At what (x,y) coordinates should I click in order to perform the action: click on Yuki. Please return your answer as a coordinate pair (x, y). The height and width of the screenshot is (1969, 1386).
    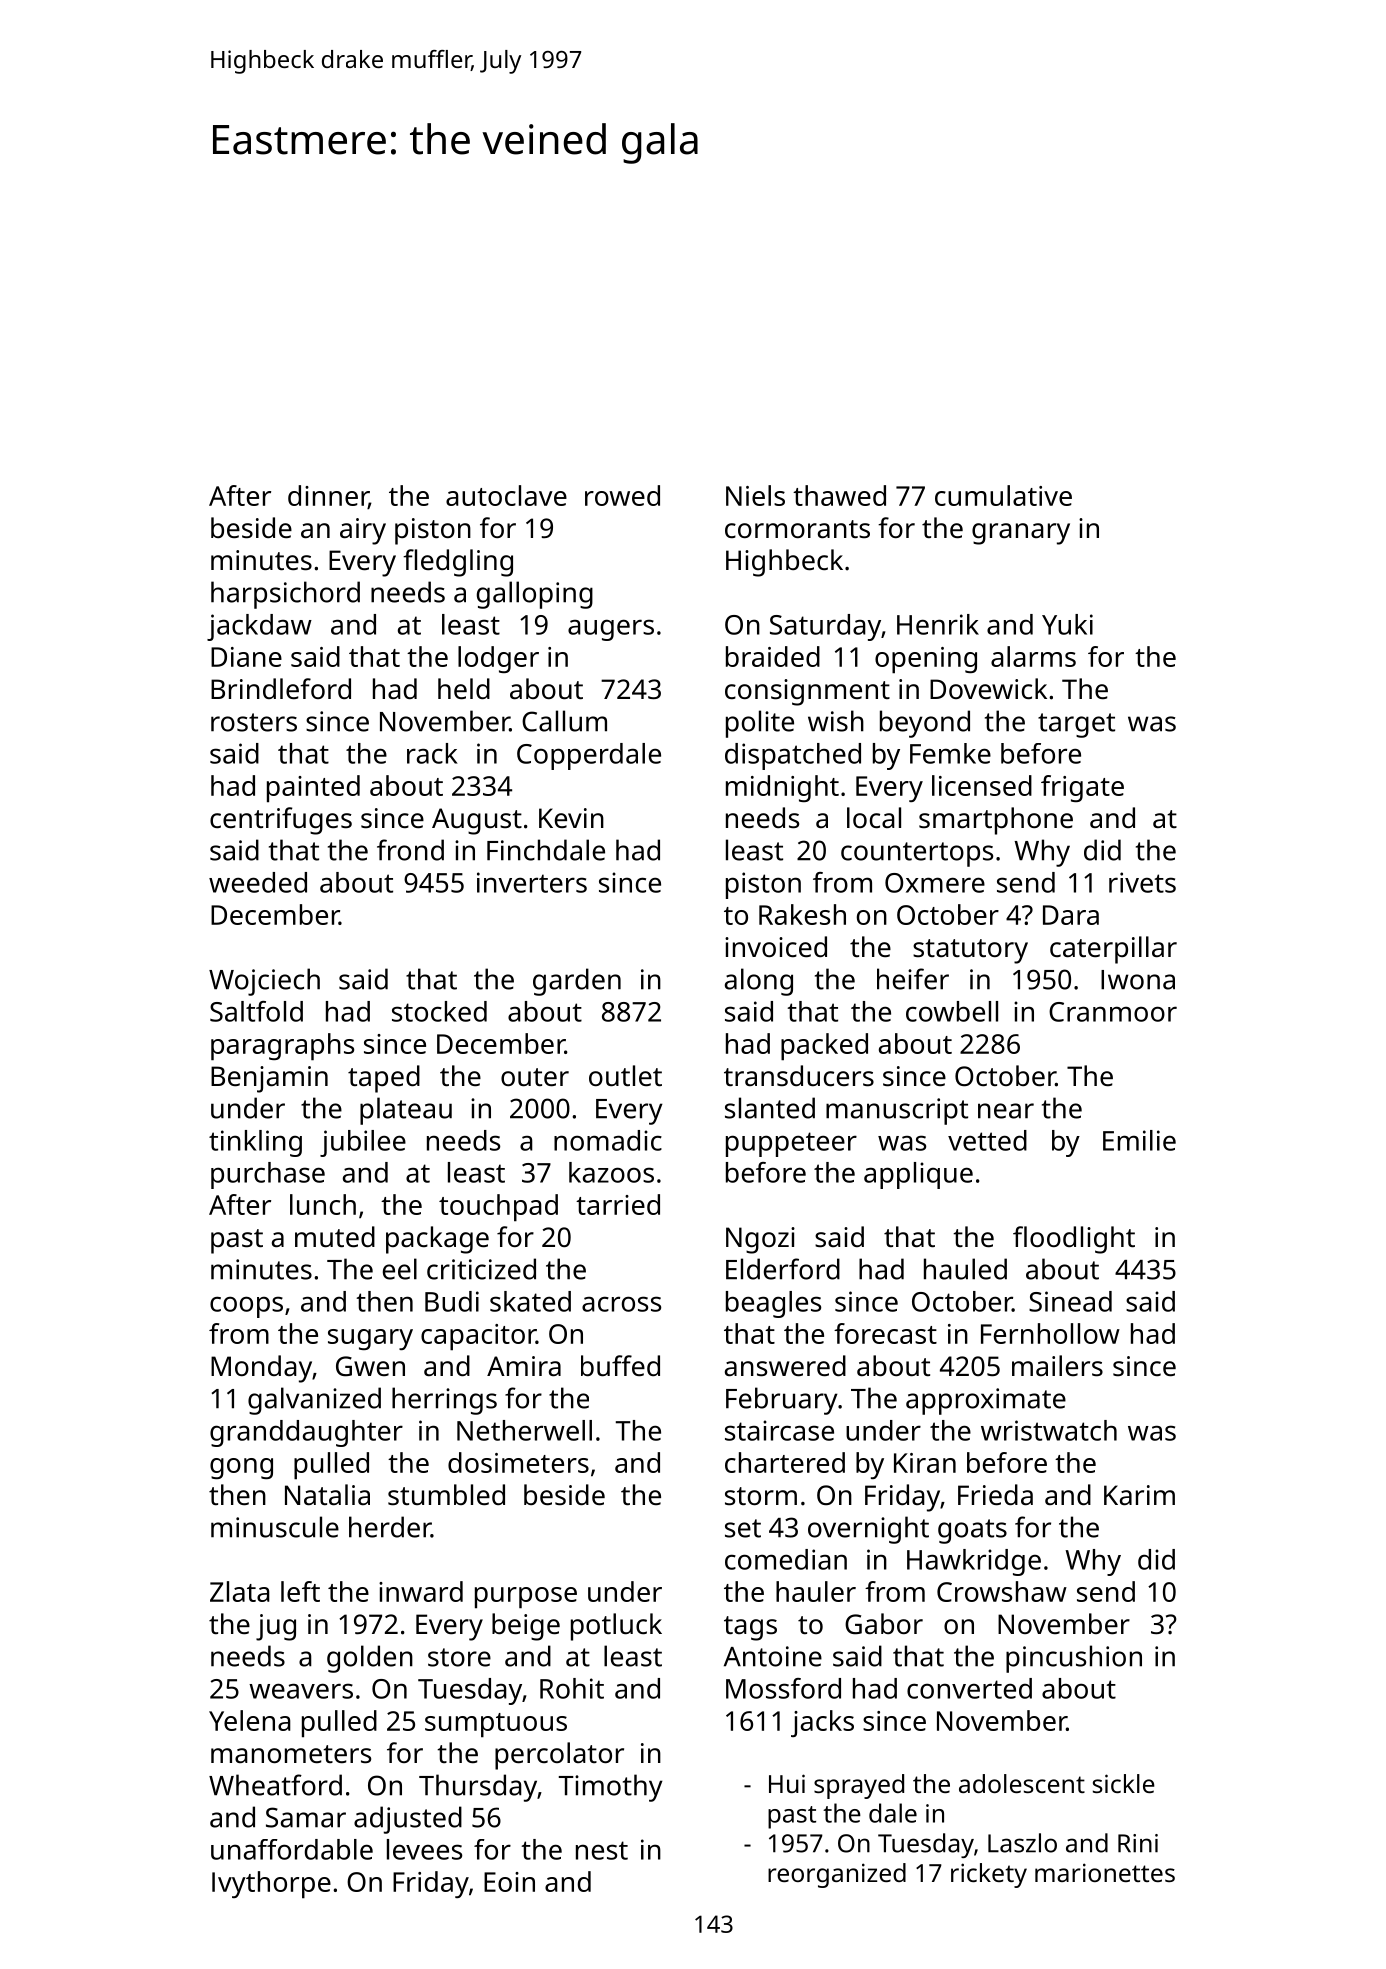
    Looking at the image, I should click on (1067, 624).
